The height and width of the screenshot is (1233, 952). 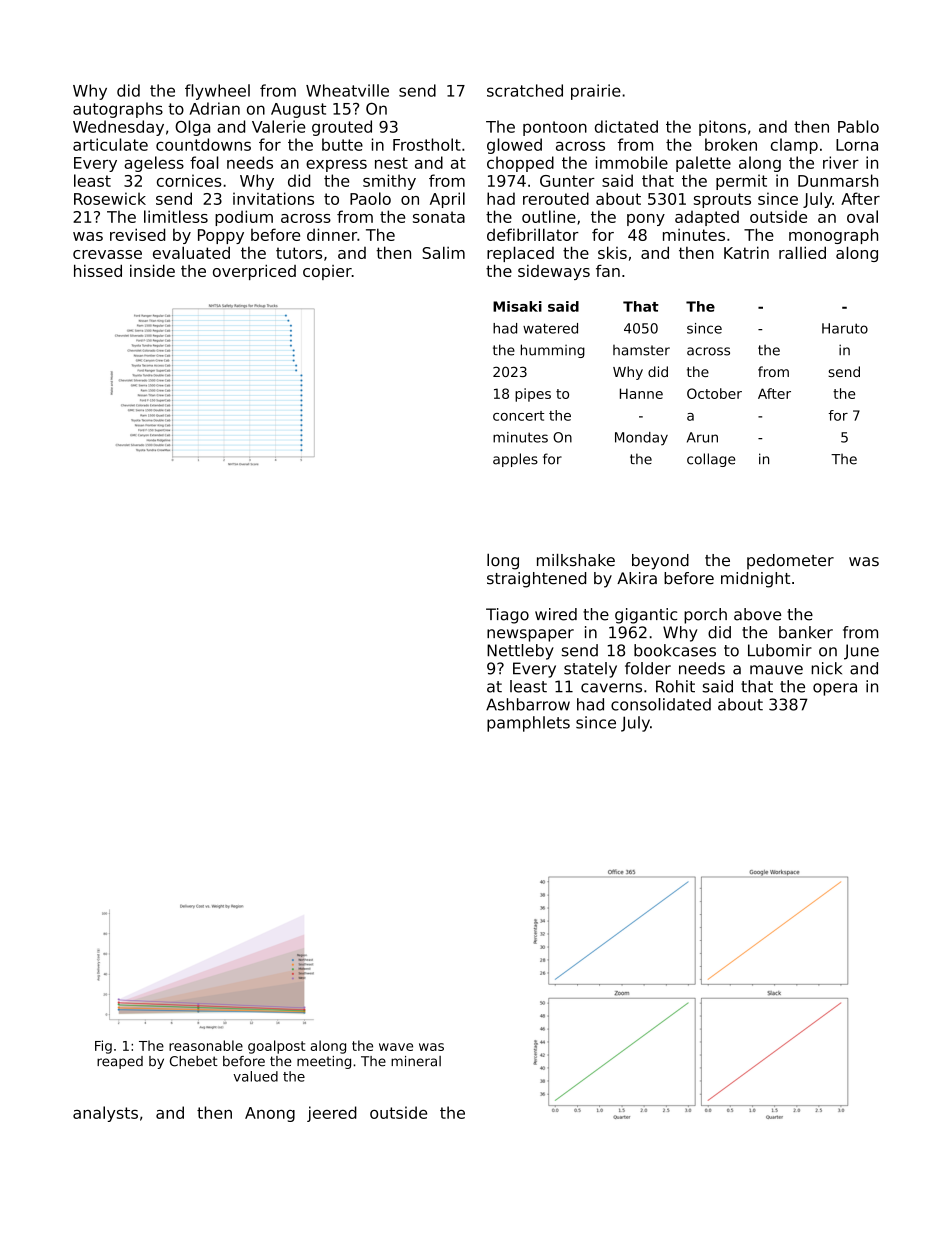 What do you see at coordinates (118, 110) in the screenshot?
I see `autographs` at bounding box center [118, 110].
